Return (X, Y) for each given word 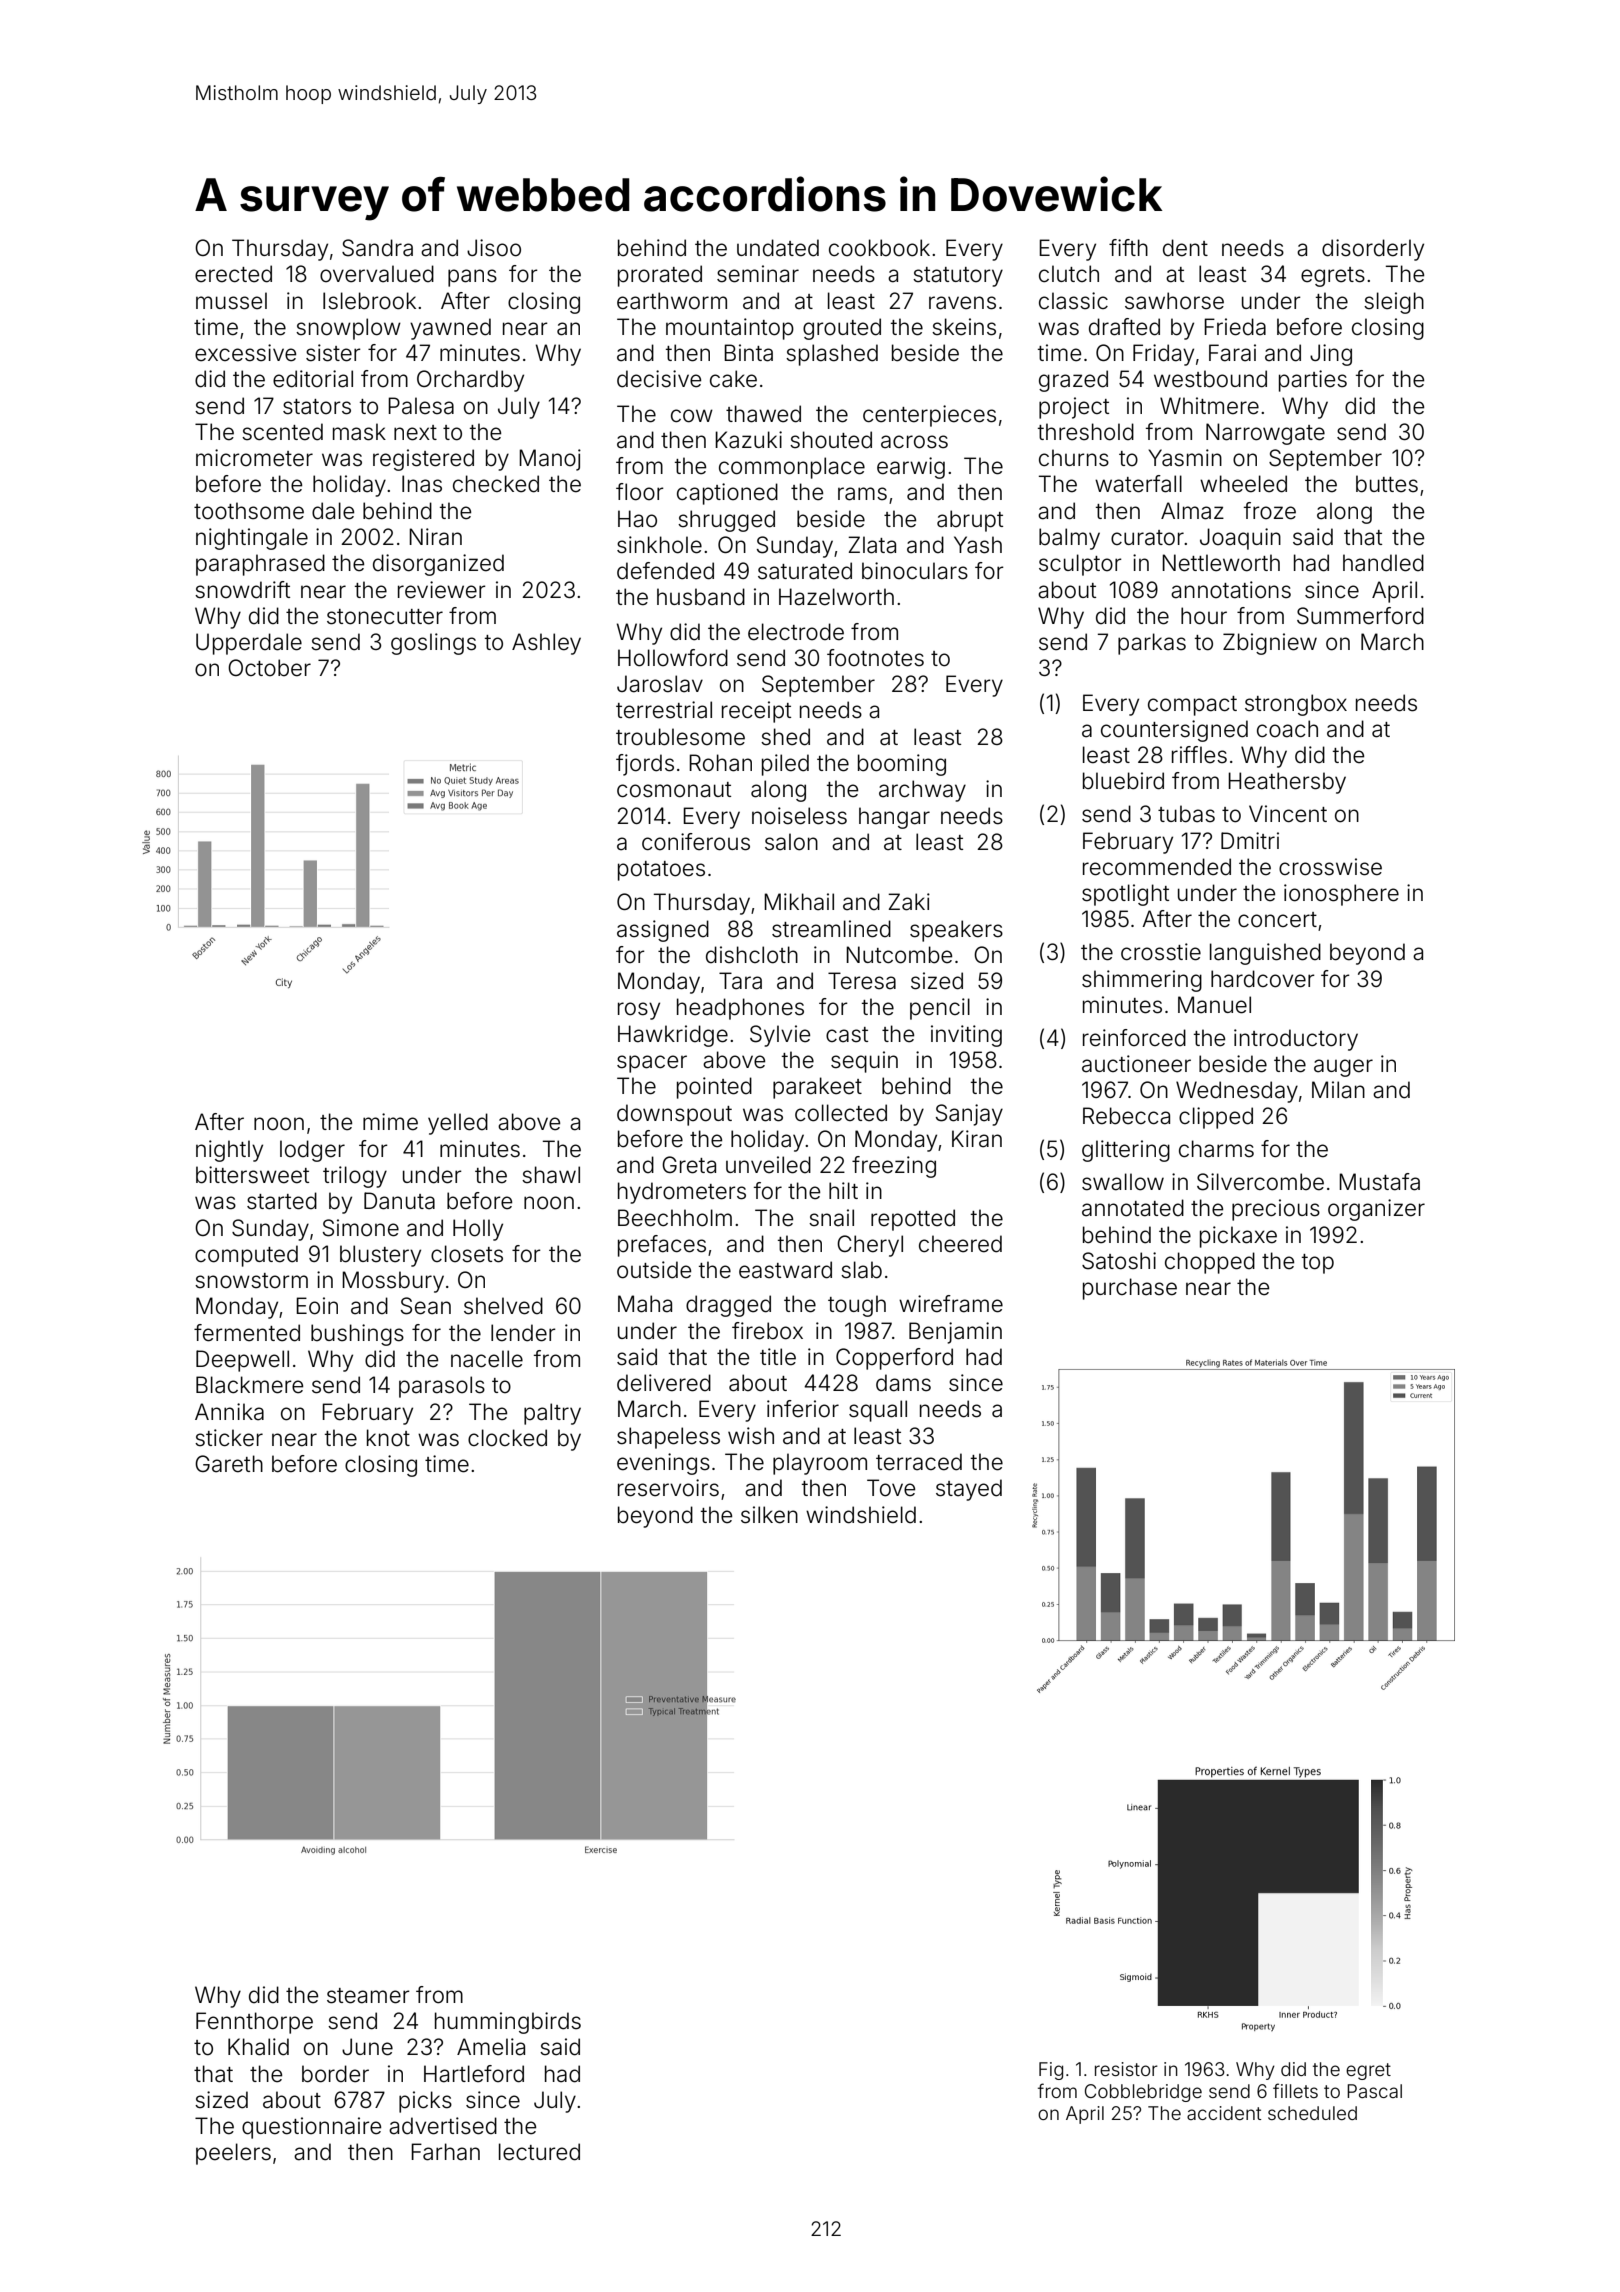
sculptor (1080, 565)
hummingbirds (508, 2023)
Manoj (550, 460)
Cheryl (870, 1246)
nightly (229, 1151)
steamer (368, 1996)
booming (902, 765)
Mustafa (1379, 1182)
